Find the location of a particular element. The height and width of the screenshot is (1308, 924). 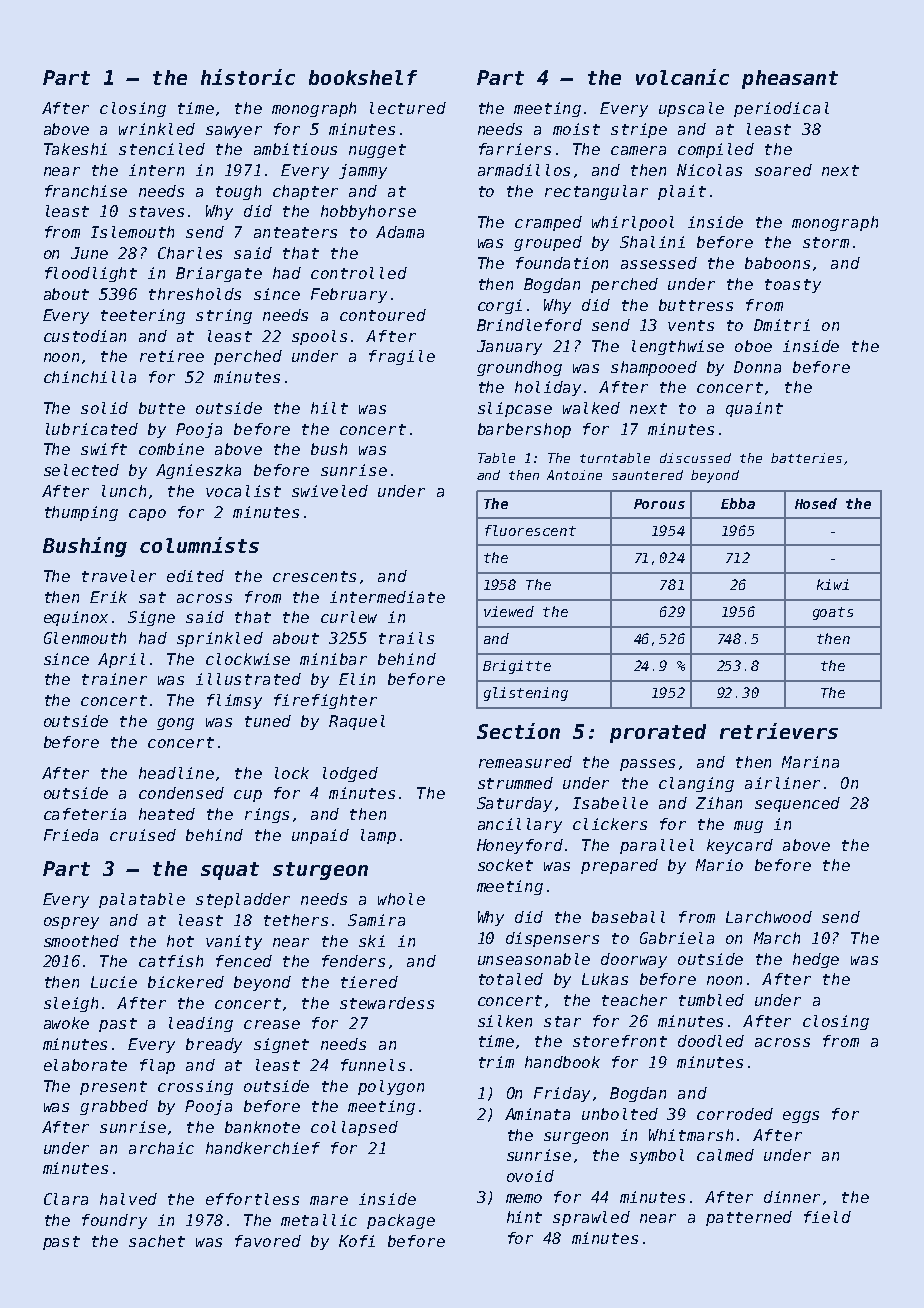

rings is located at coordinates (267, 815).
